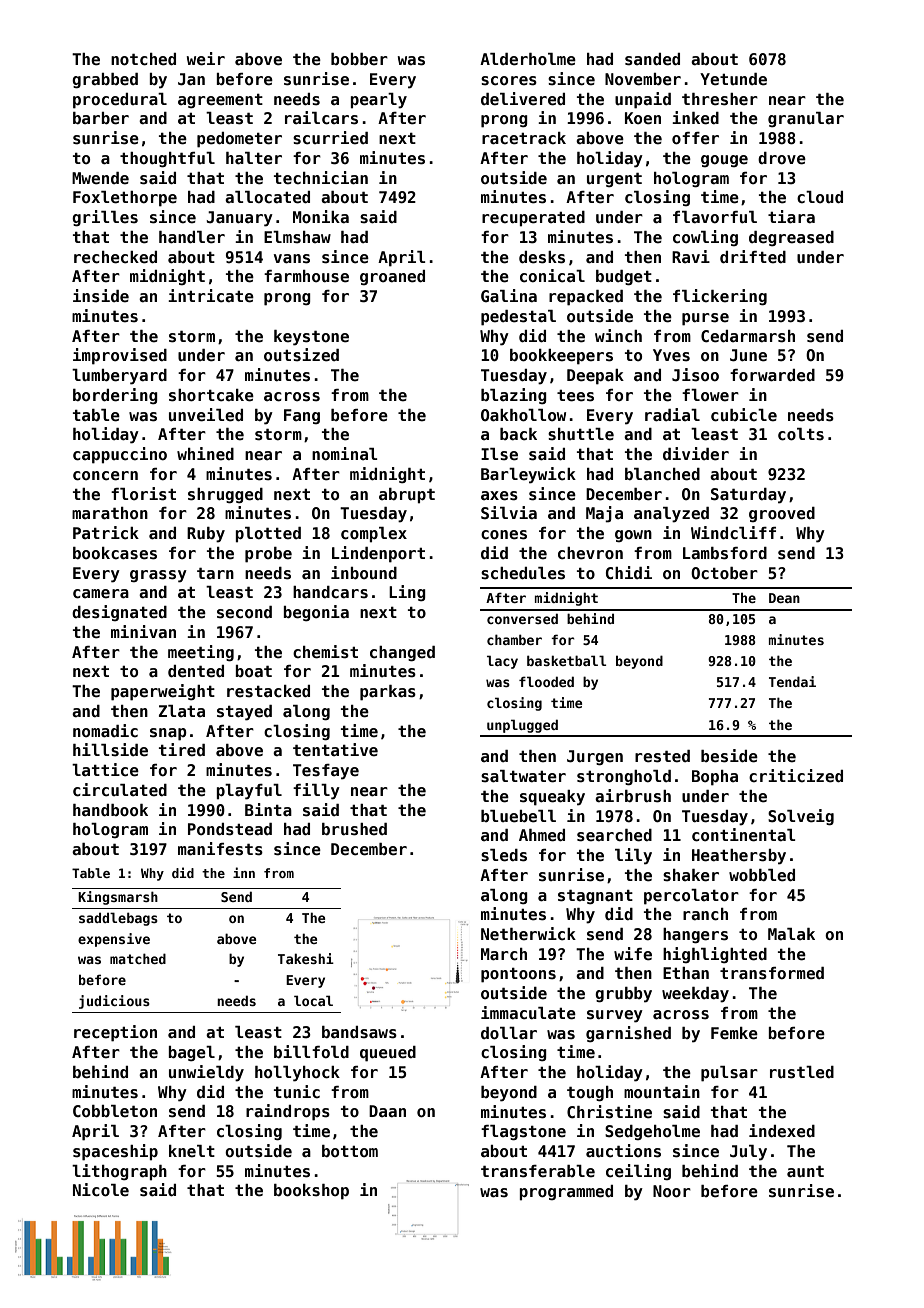 Image resolution: width=924 pixels, height=1308 pixels. Describe the element at coordinates (695, 935) in the screenshot. I see `hangers` at that location.
